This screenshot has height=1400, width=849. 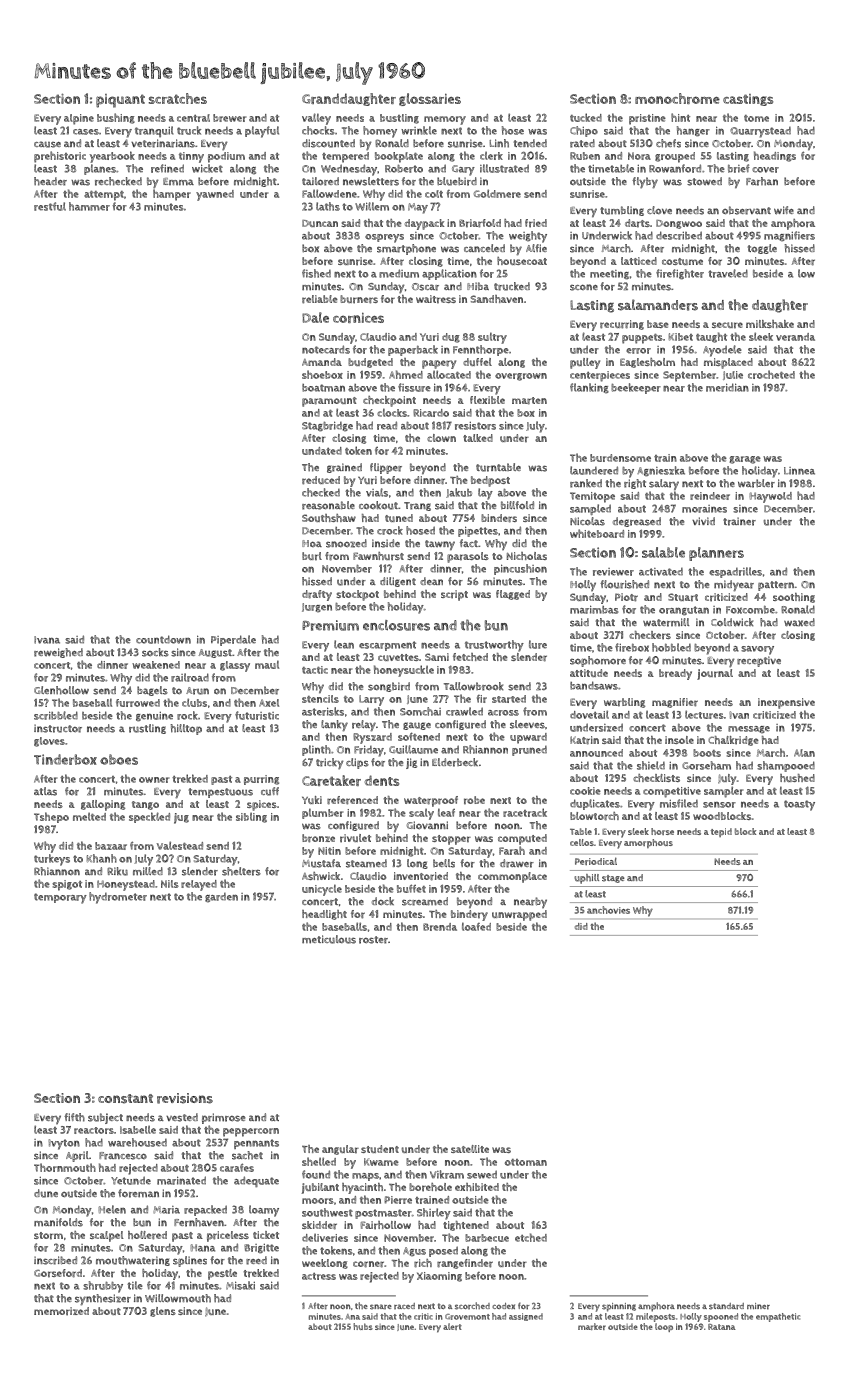 I want to click on anchovies, so click(x=608, y=910).
